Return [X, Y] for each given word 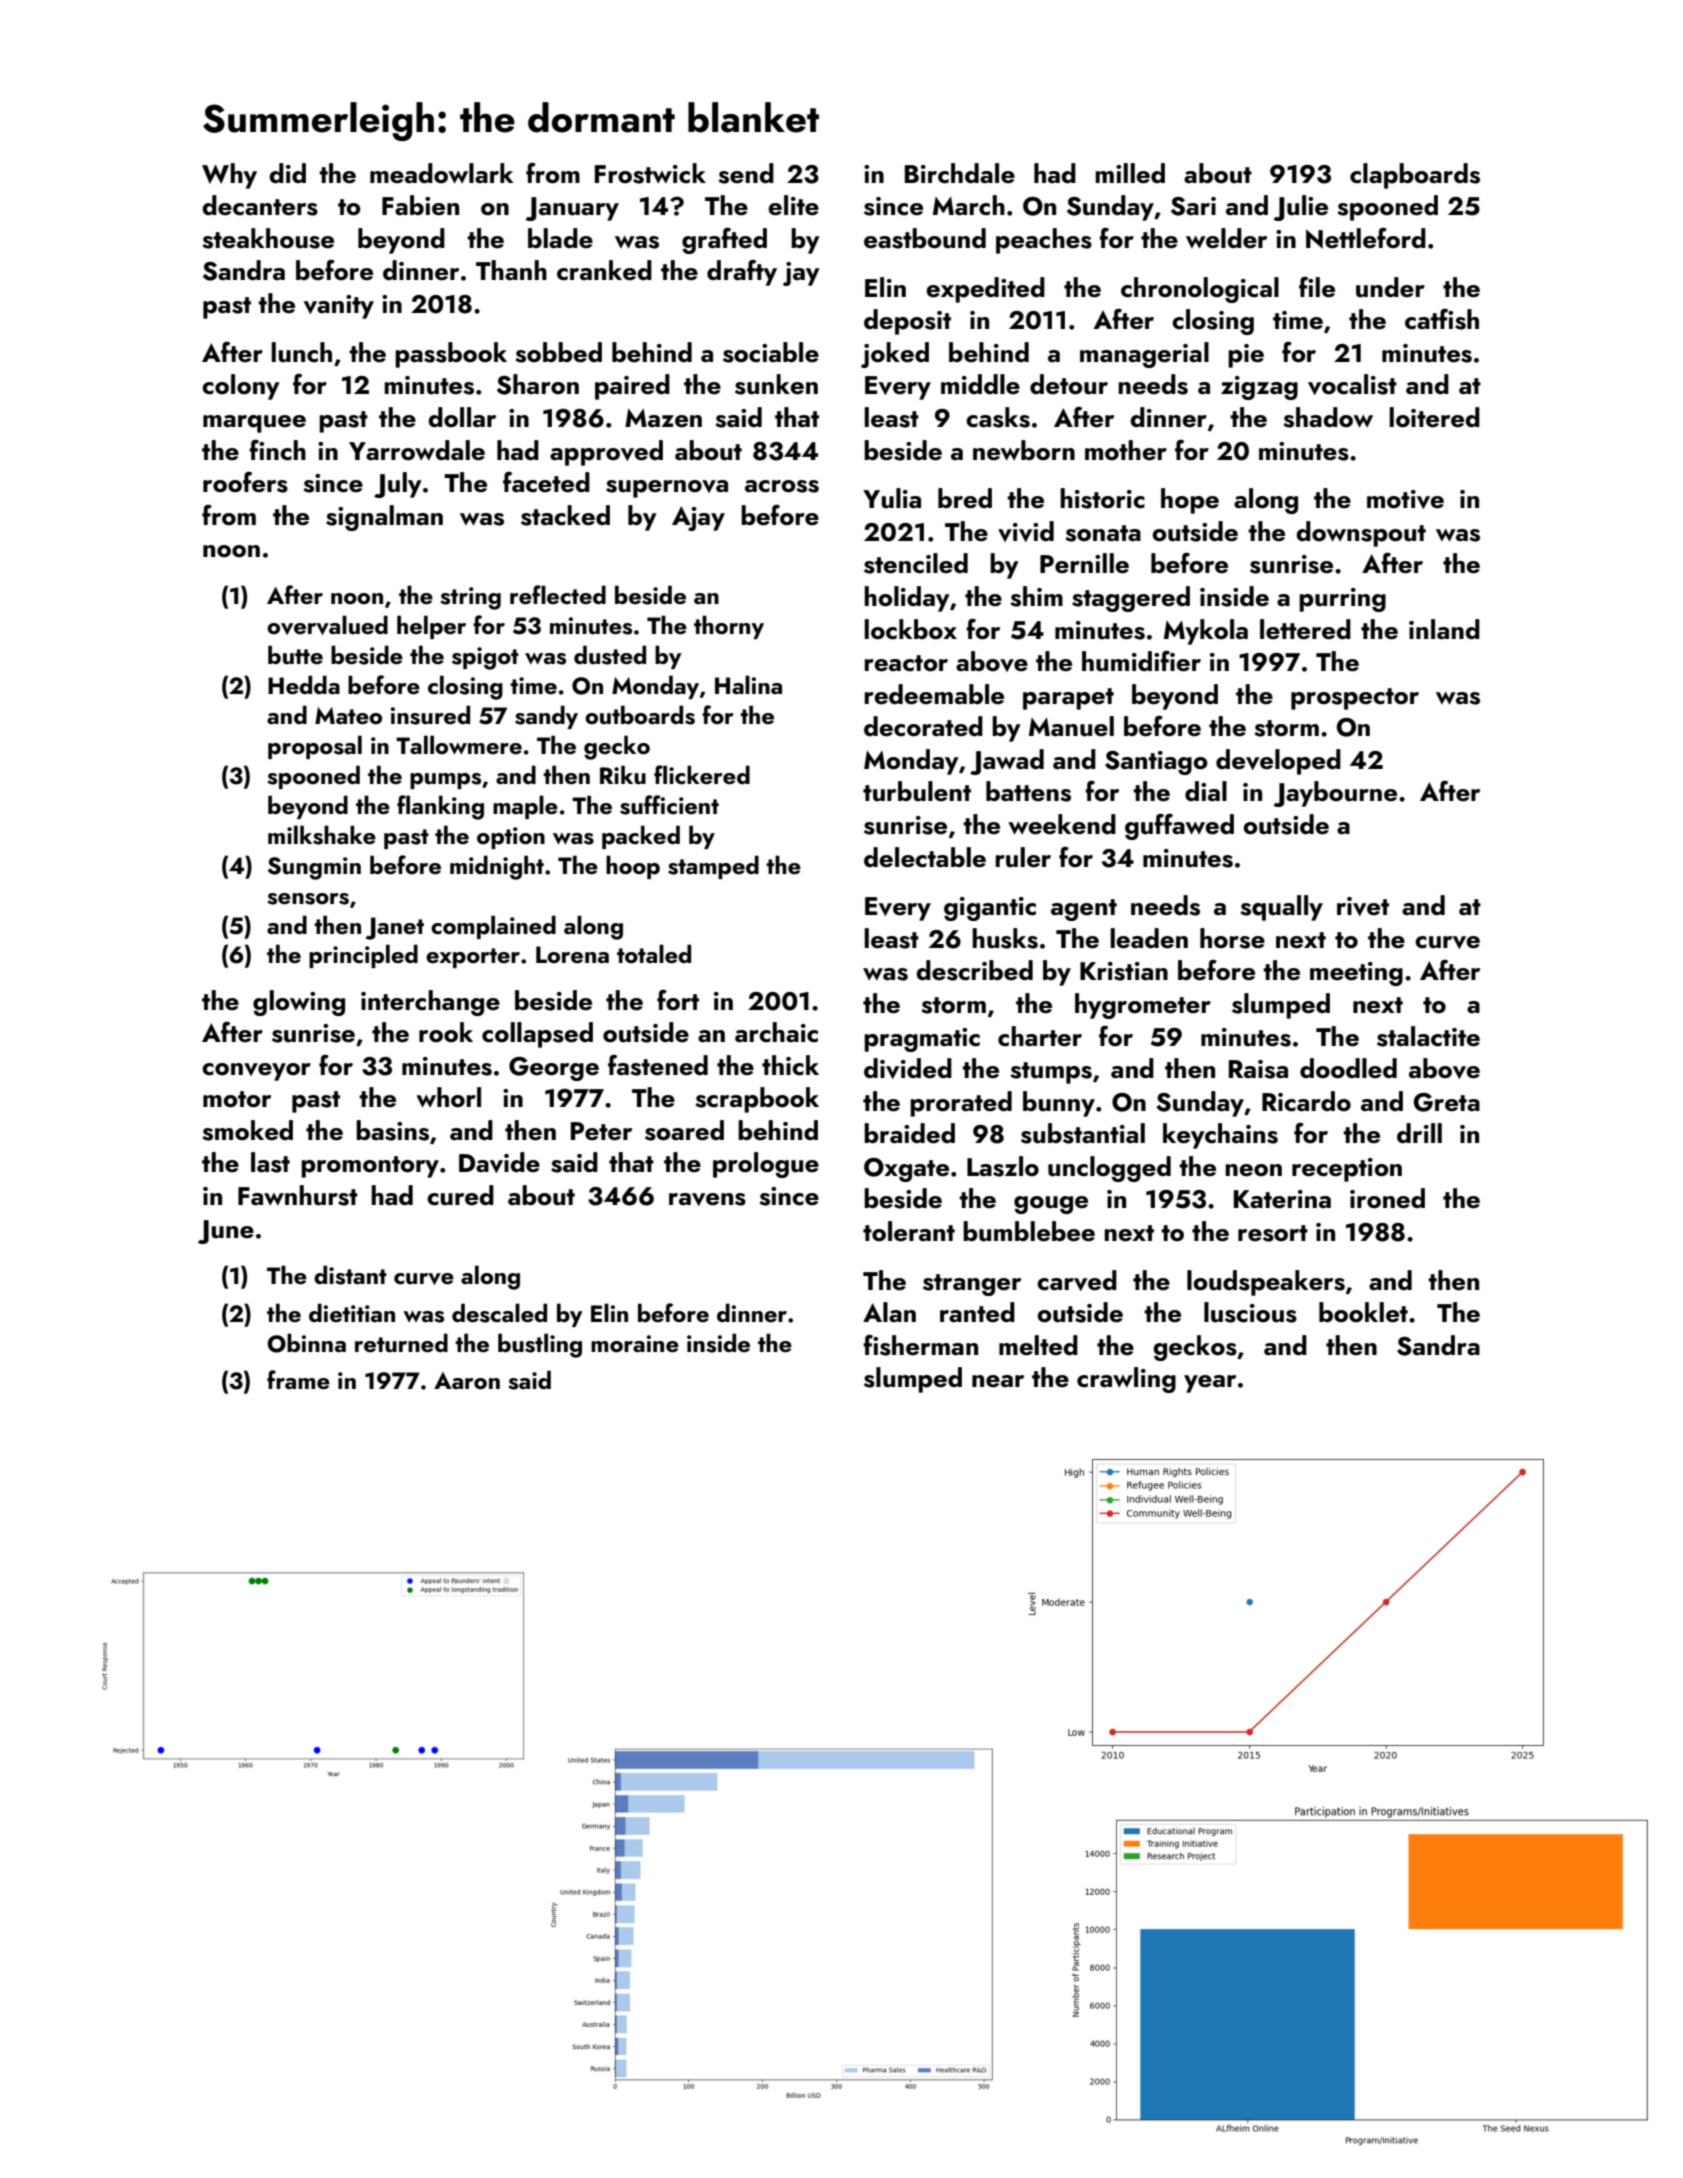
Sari [1193, 206]
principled [363, 956]
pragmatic [922, 1040]
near [998, 1381]
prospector [1355, 699]
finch [277, 450]
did [287, 173]
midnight [497, 867]
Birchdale [960, 173]
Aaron [467, 1380]
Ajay [698, 518]
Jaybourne [1335, 794]
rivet [1363, 906]
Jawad [1007, 762]
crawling [1126, 1380]
